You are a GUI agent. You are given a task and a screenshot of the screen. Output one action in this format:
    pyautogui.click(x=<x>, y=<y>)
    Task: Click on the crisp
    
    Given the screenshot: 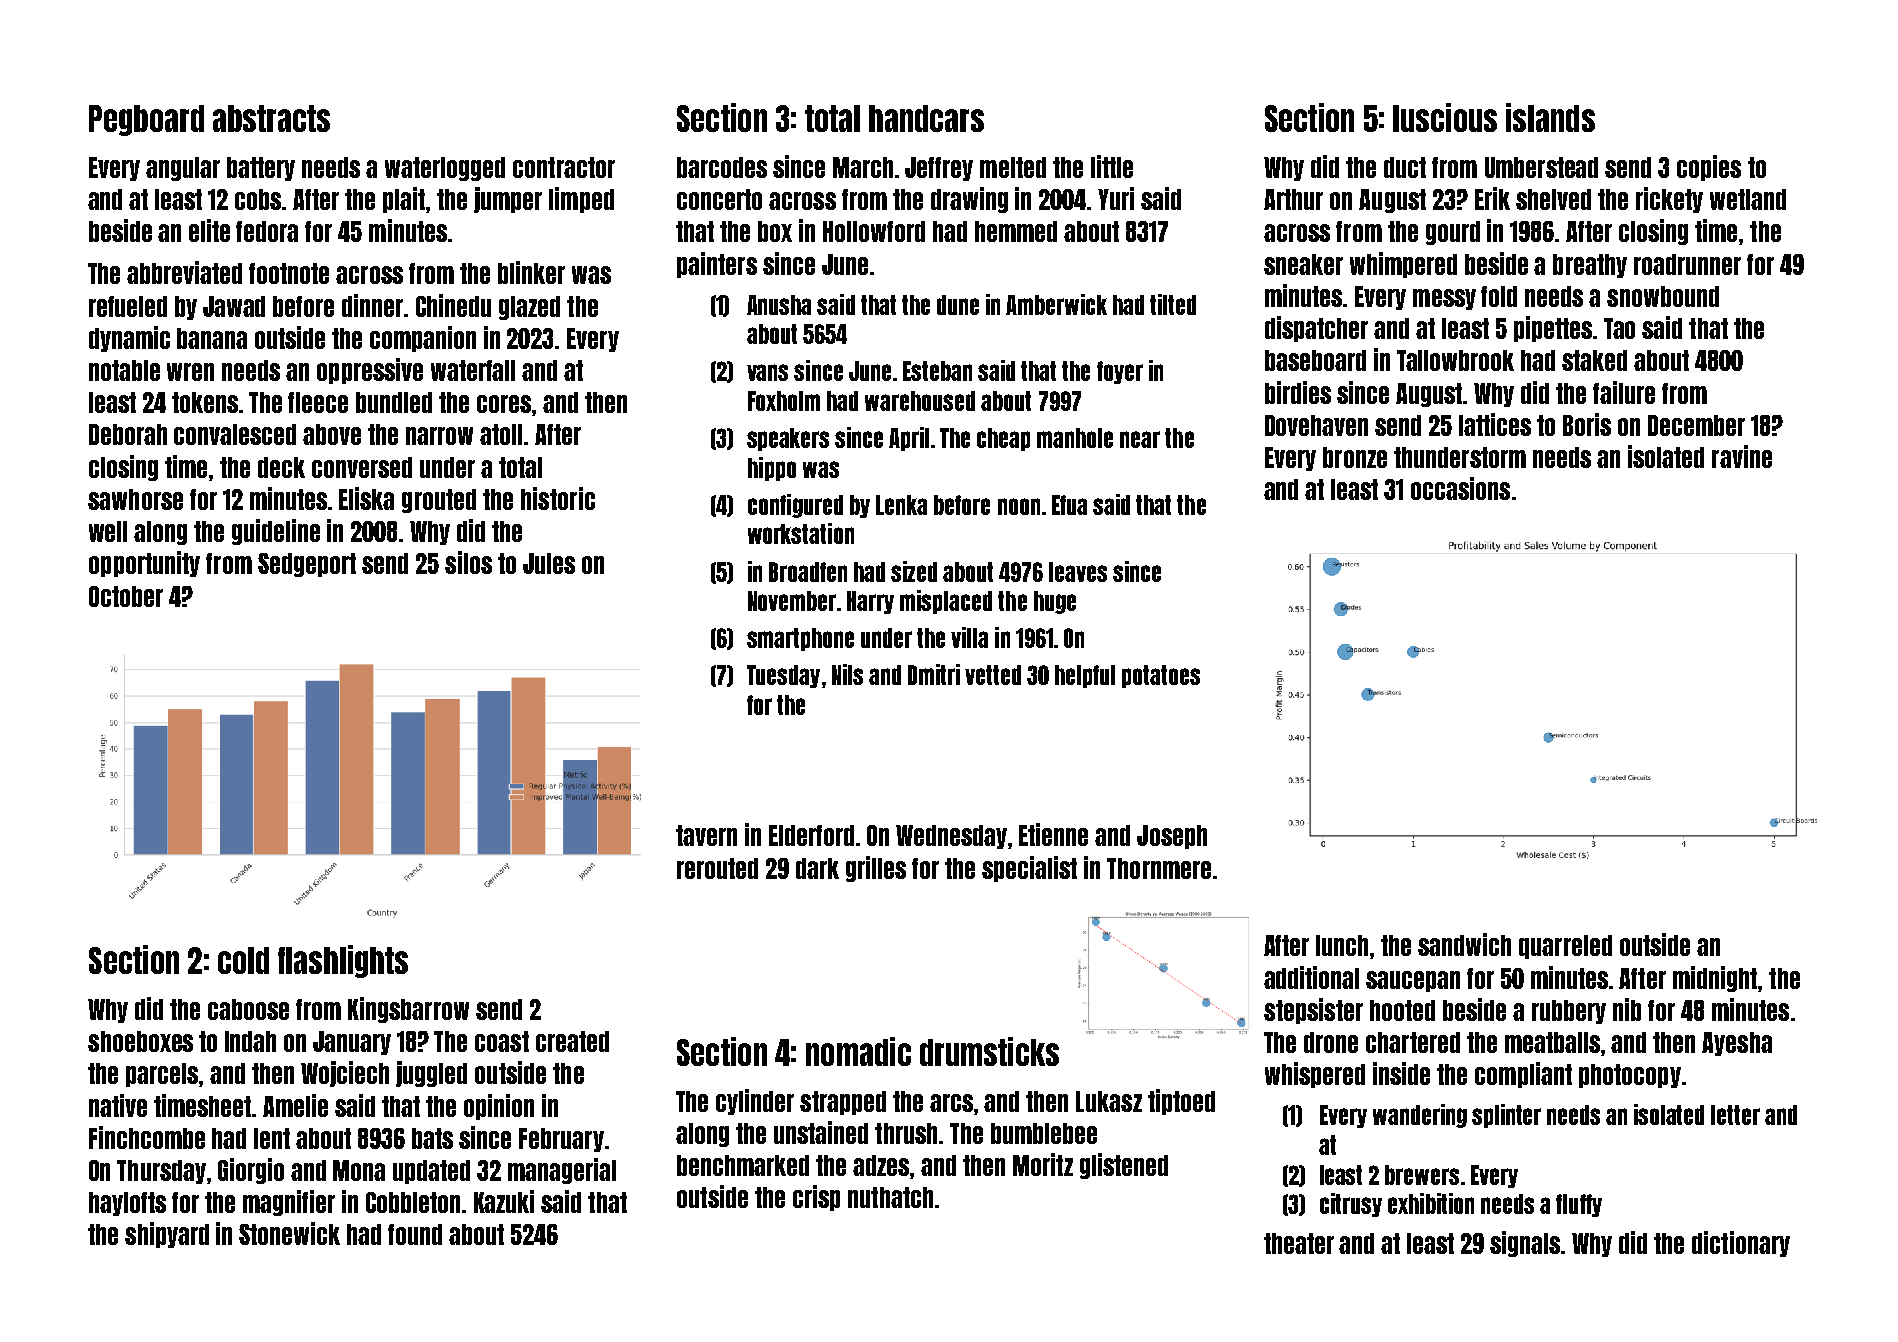 What is the action you would take?
    pyautogui.click(x=816, y=1198)
